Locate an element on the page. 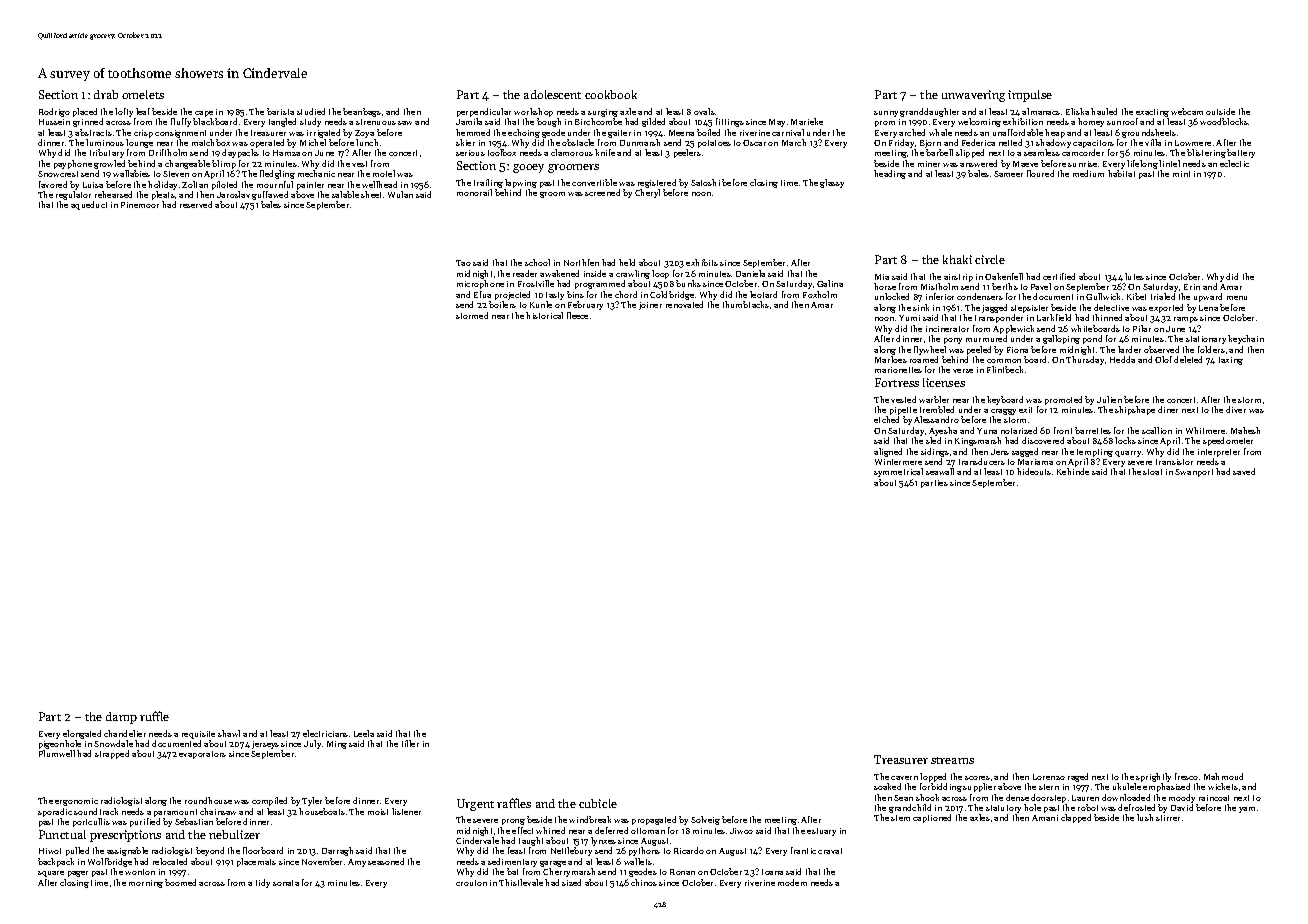 This page has height=924, width=1308. historical is located at coordinates (544, 315).
